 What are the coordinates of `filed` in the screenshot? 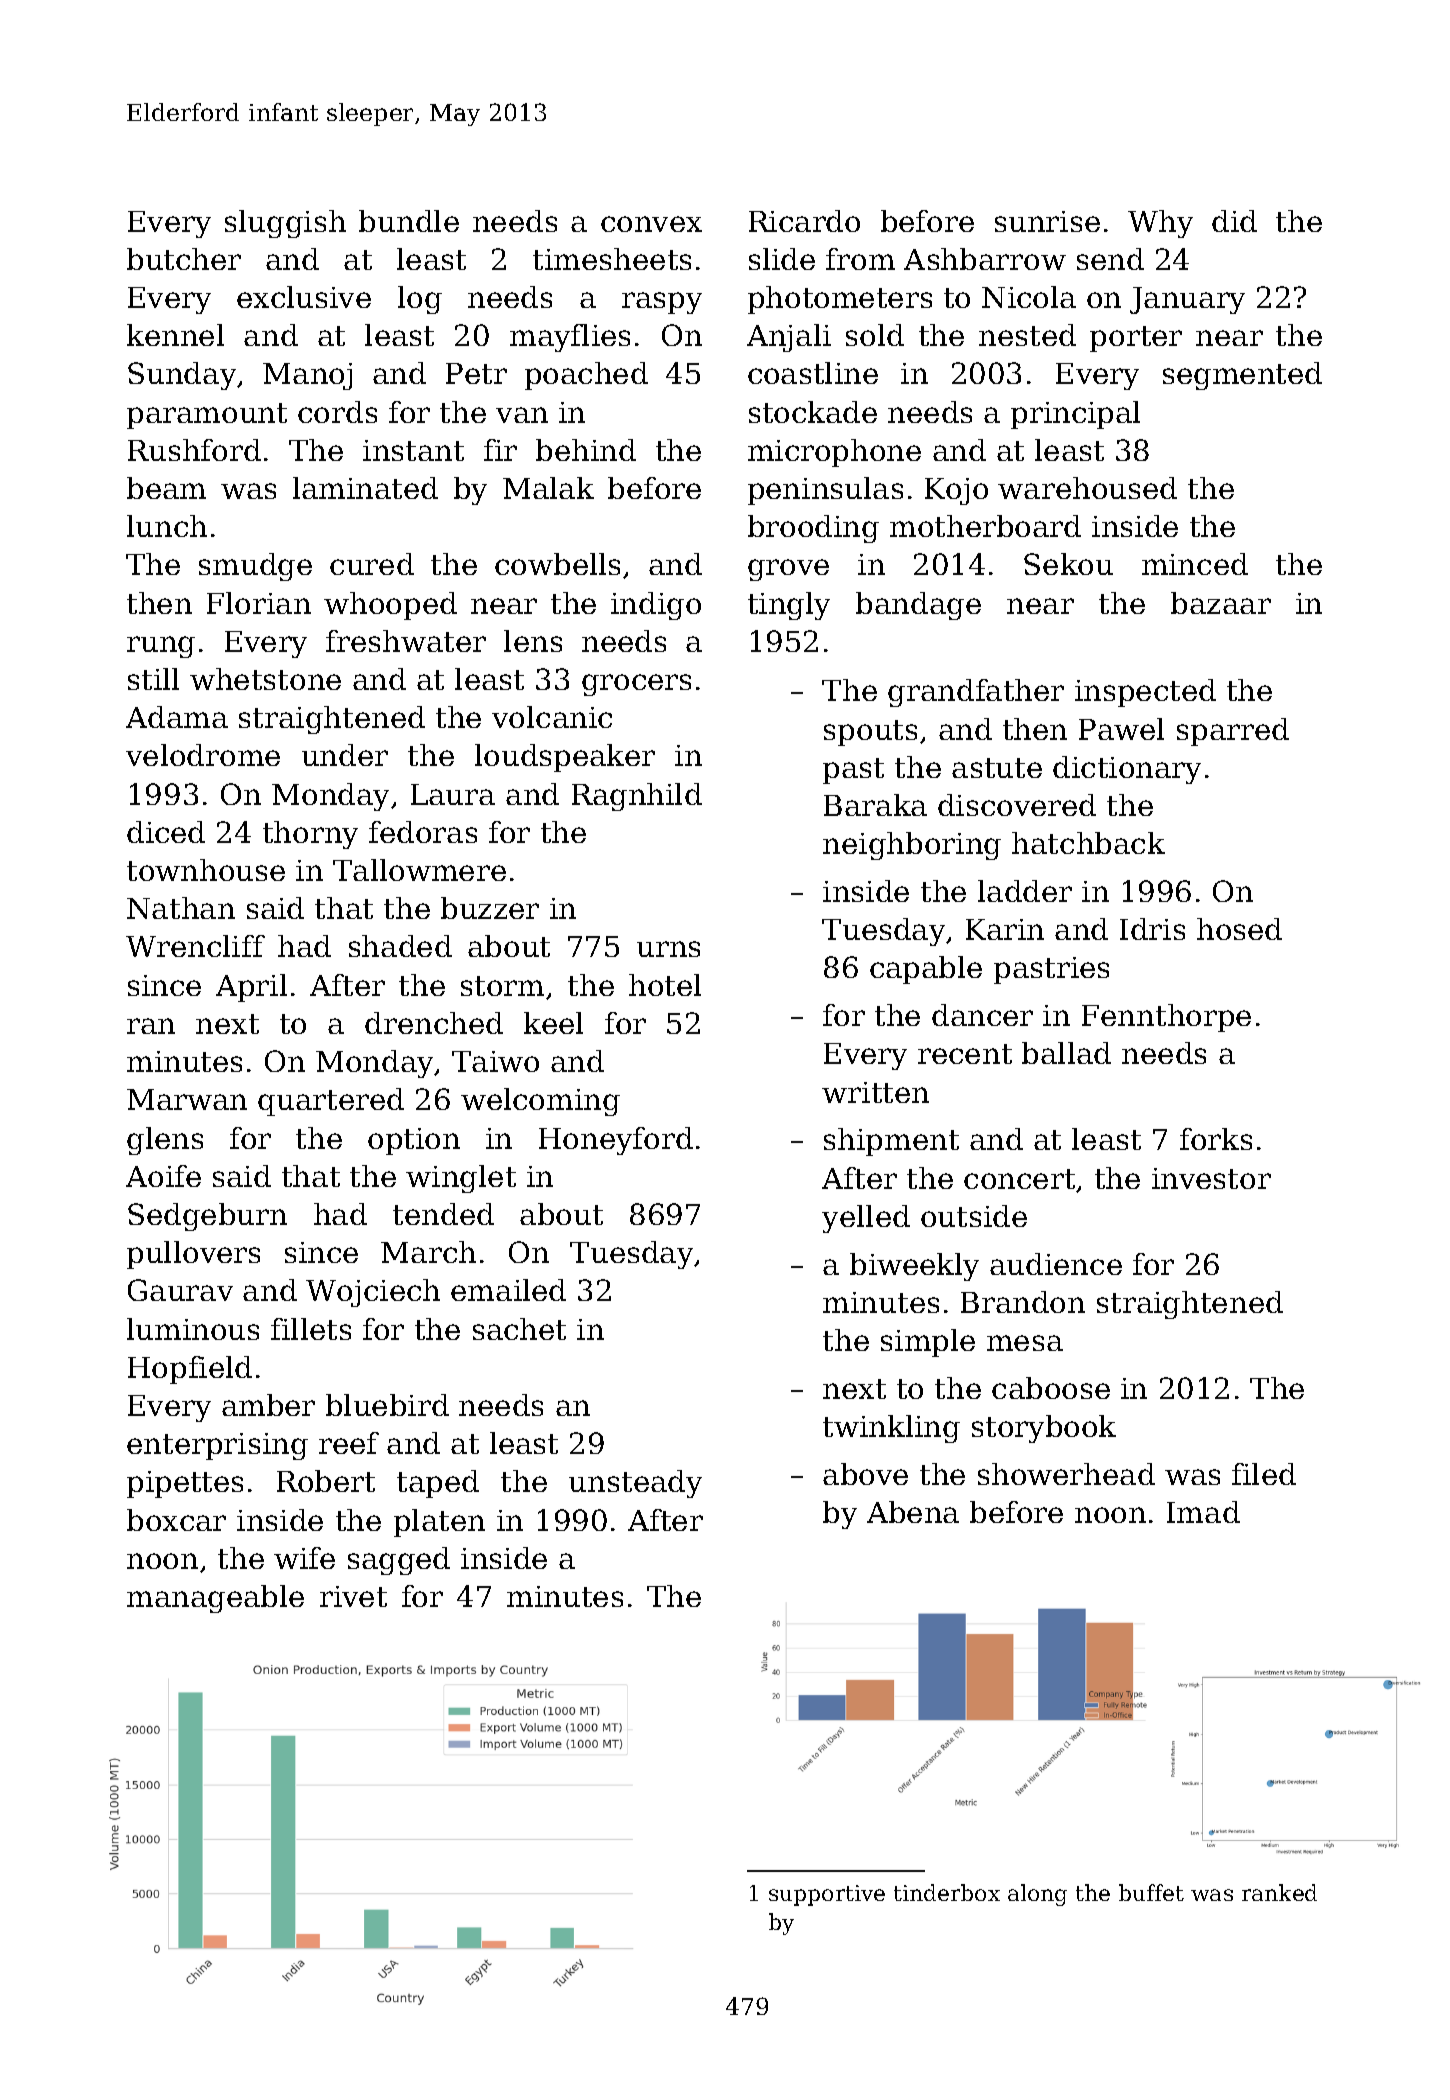 It's located at (1264, 1474).
